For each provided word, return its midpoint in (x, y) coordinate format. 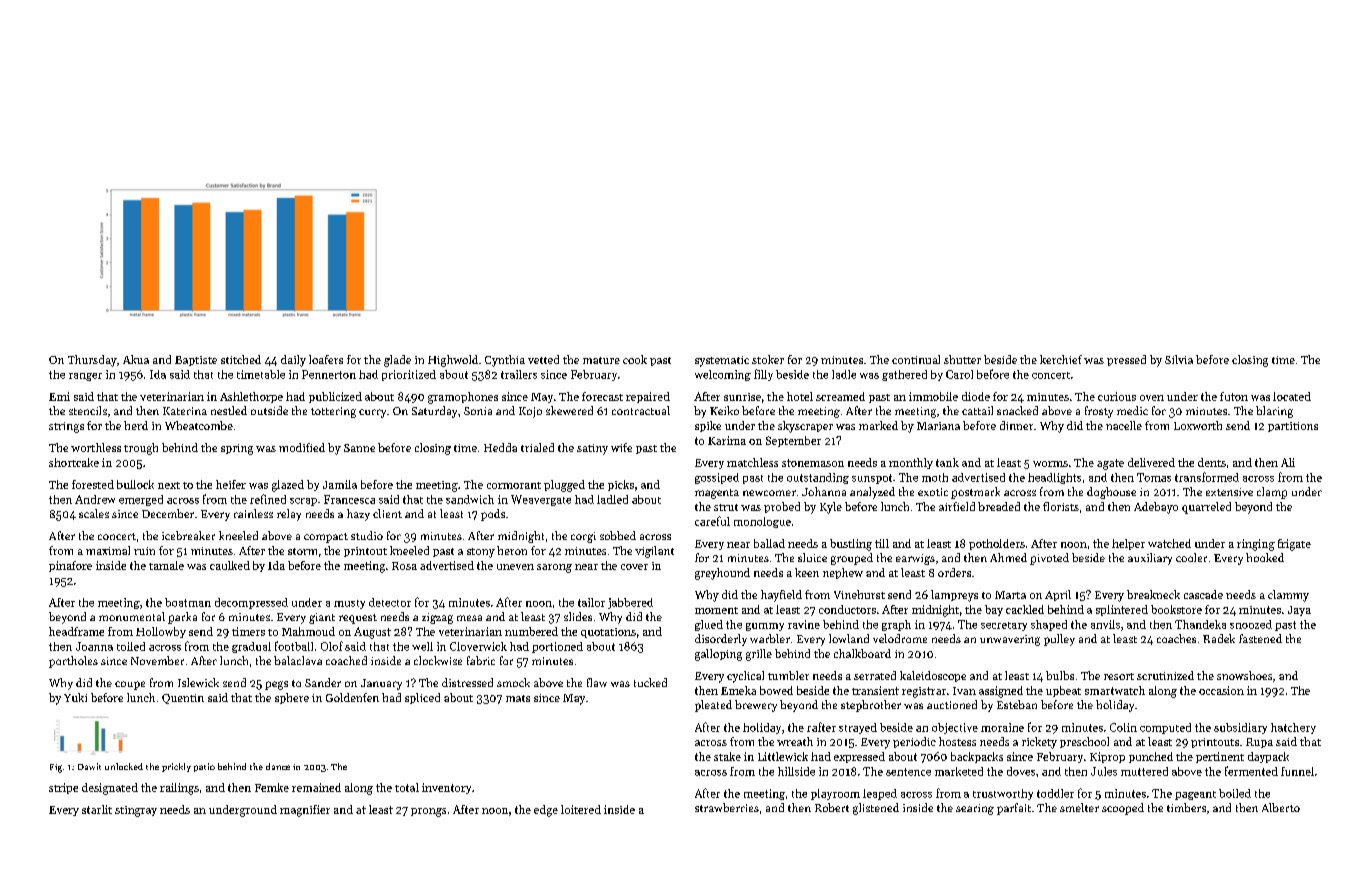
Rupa (1259, 743)
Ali (1288, 462)
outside (269, 410)
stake (727, 756)
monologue (762, 522)
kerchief (1061, 359)
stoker (768, 359)
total (407, 787)
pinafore (70, 566)
